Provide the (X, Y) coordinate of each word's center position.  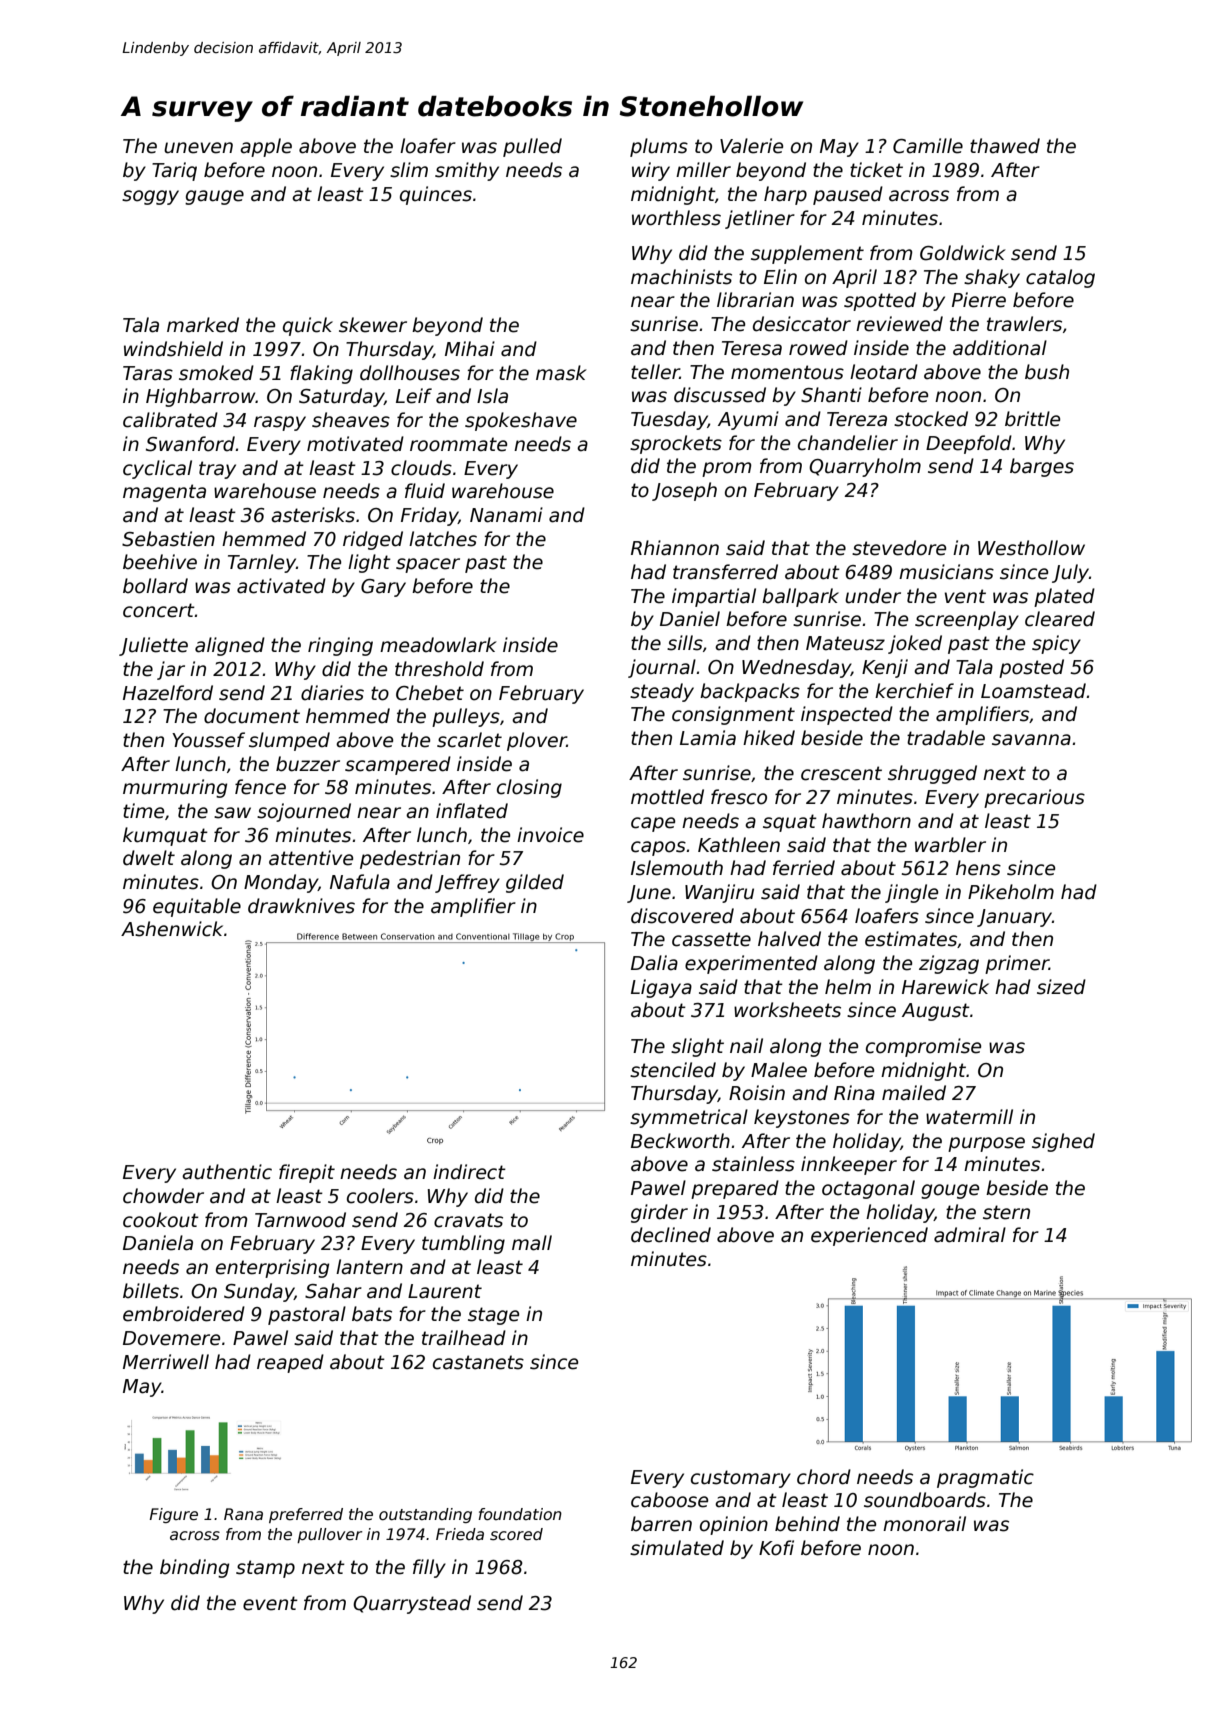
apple (266, 147)
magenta (164, 493)
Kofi (776, 1548)
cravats (468, 1220)
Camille (928, 146)
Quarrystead (412, 1604)
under (873, 596)
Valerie (751, 146)
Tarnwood (300, 1220)
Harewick (945, 987)
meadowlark (438, 645)
